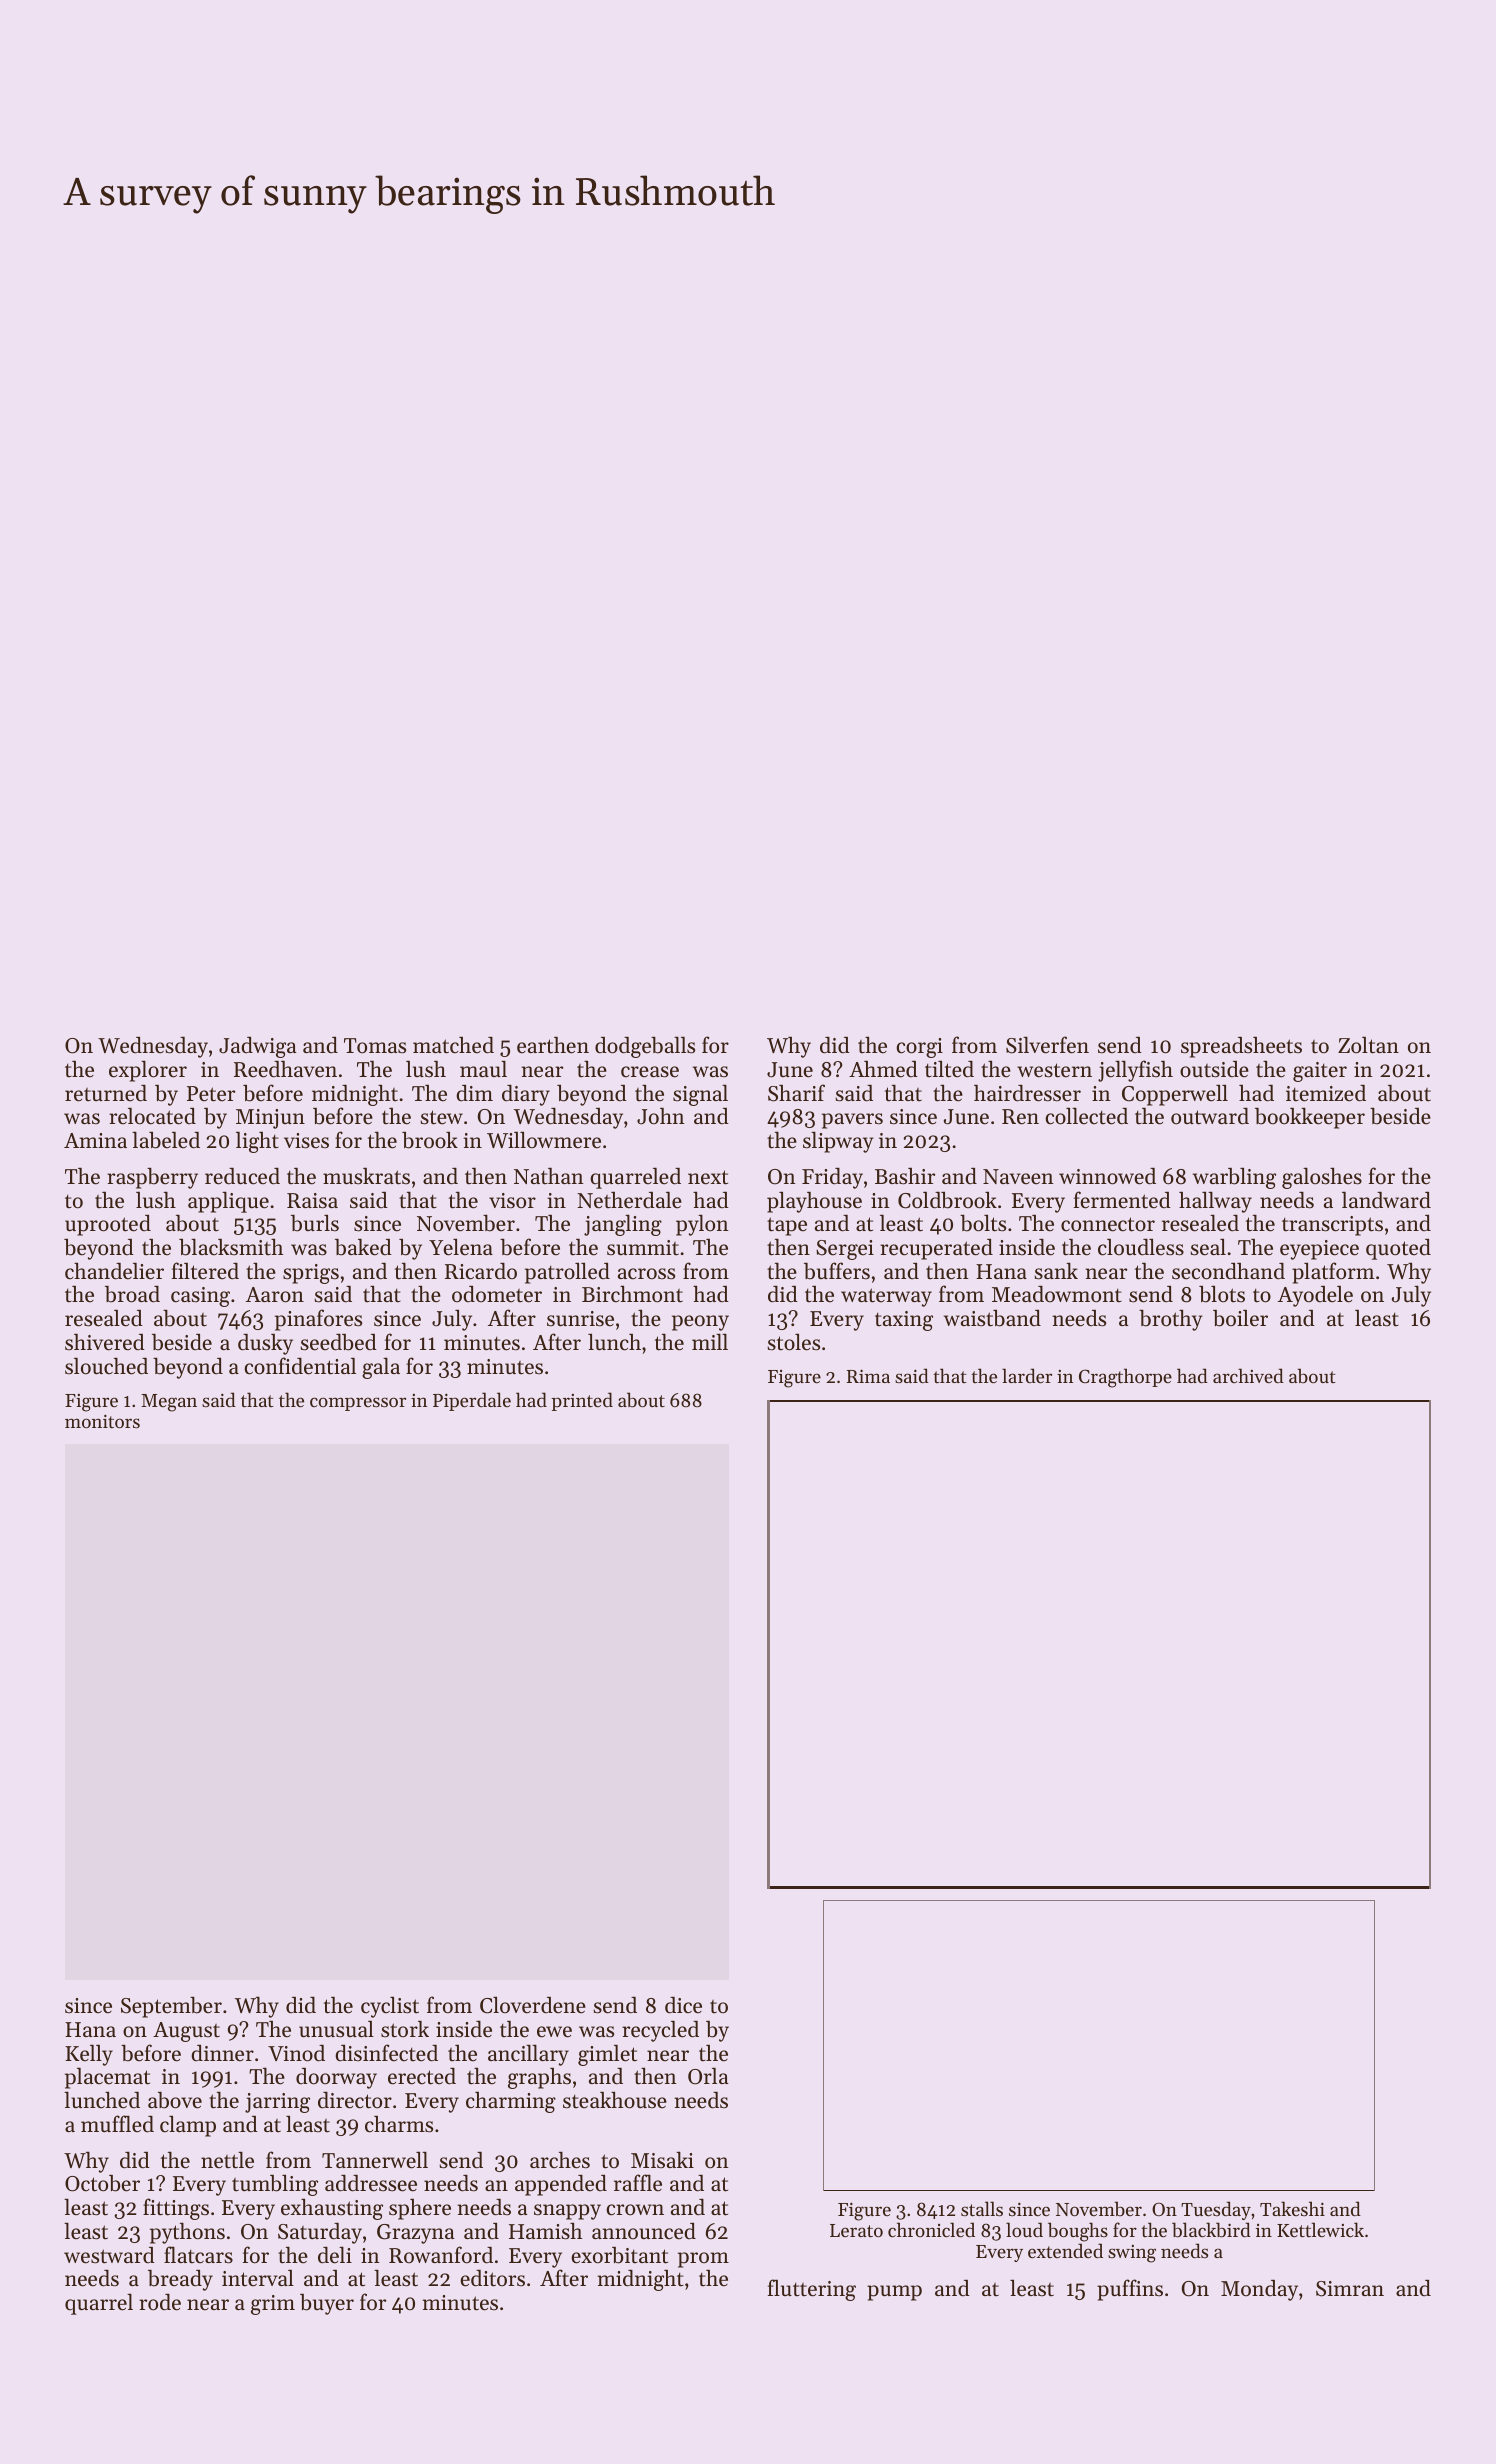  What do you see at coordinates (109, 2255) in the document?
I see `westward` at bounding box center [109, 2255].
